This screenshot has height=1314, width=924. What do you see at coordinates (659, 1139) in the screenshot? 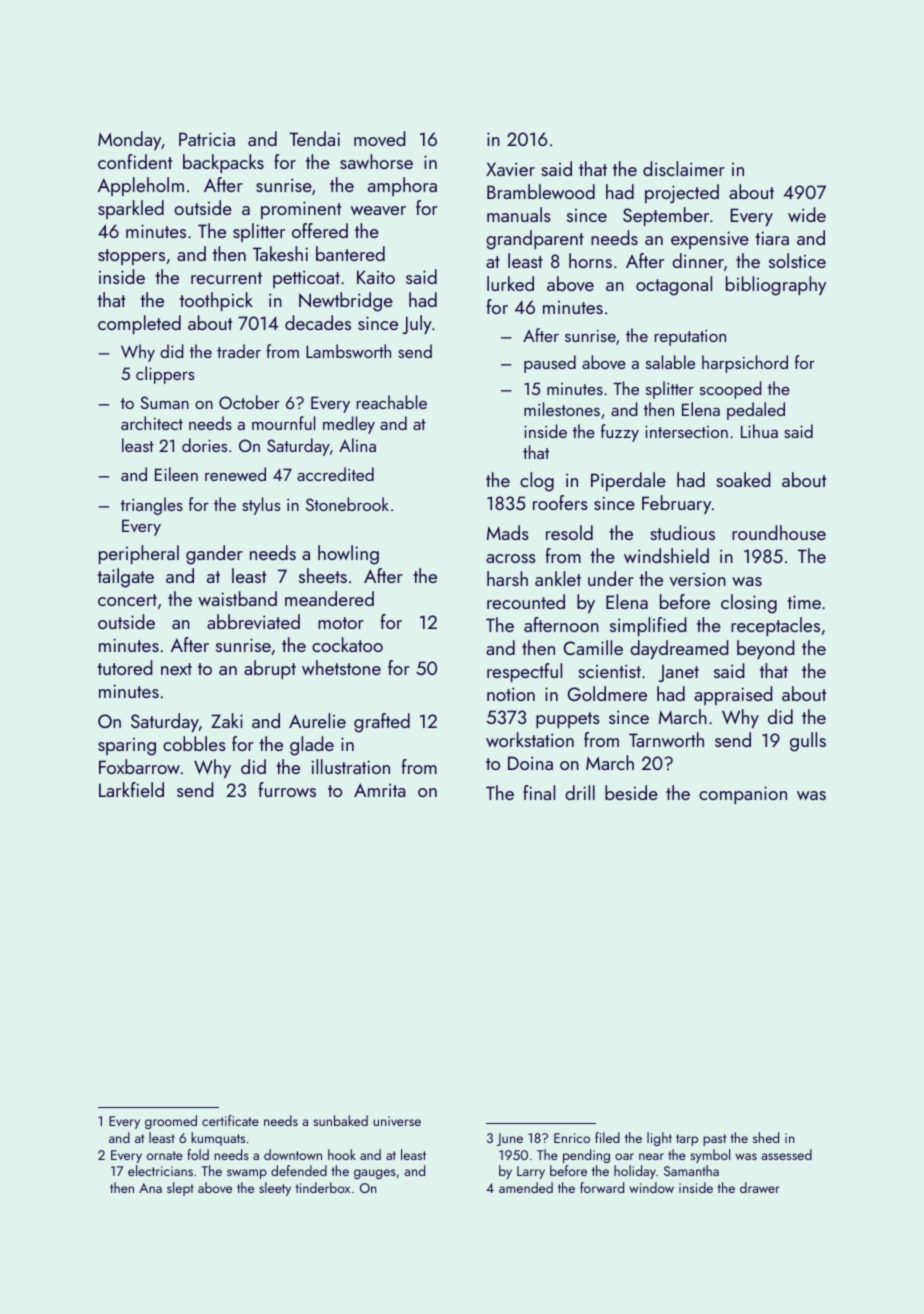
I see `light` at bounding box center [659, 1139].
